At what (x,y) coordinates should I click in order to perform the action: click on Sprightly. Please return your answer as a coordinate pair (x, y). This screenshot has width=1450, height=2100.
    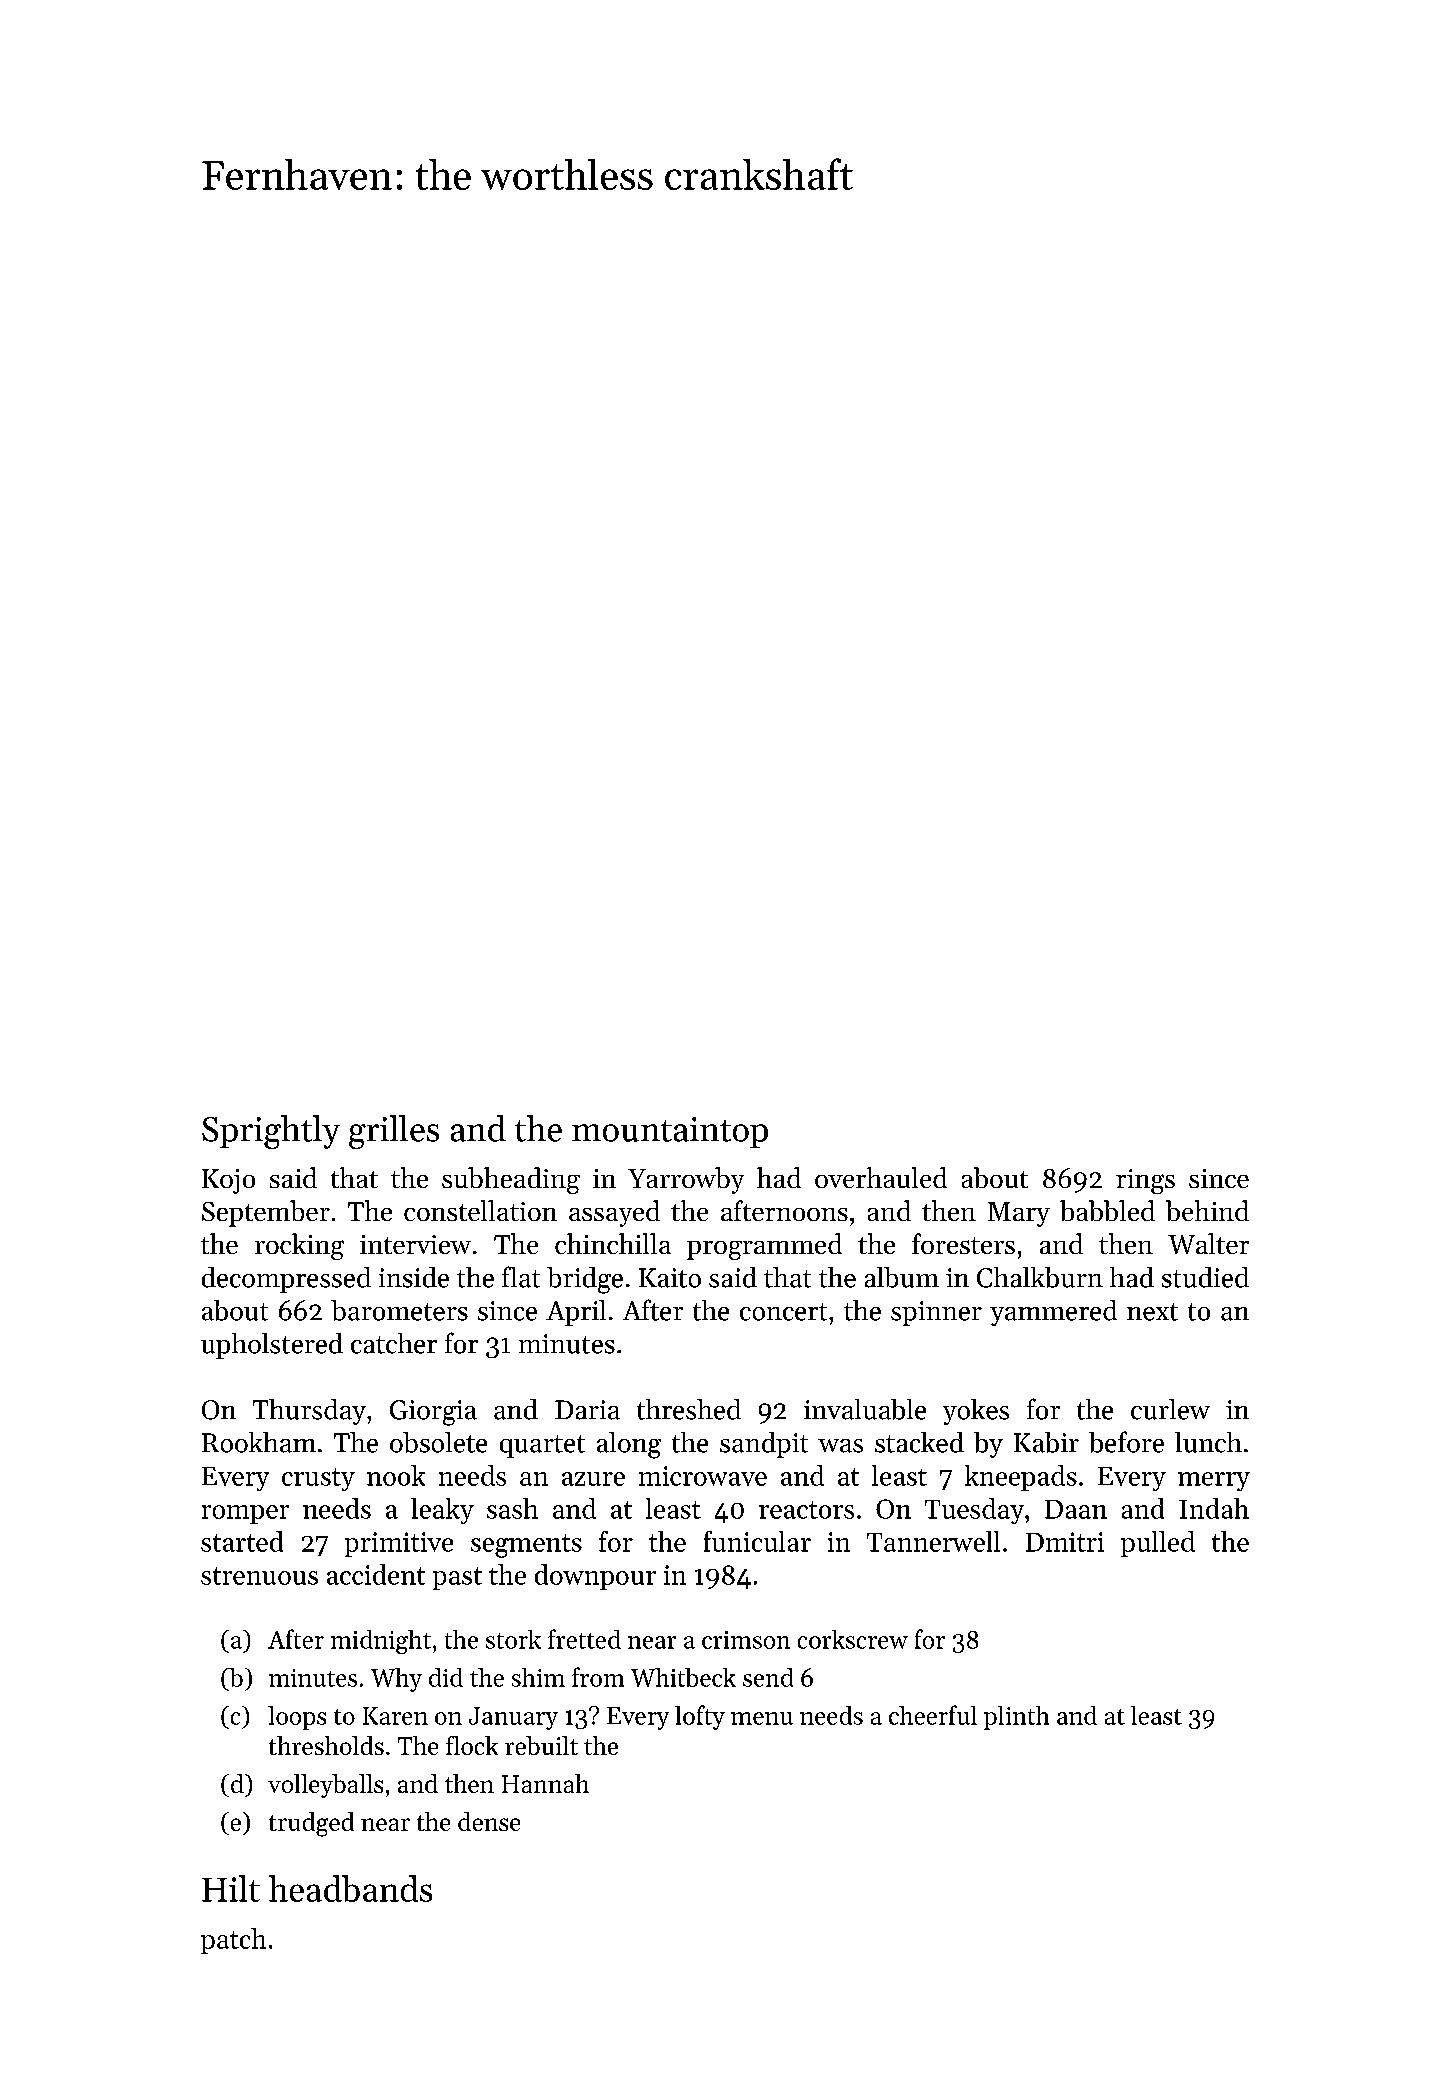
    Looking at the image, I should click on (271, 1132).
